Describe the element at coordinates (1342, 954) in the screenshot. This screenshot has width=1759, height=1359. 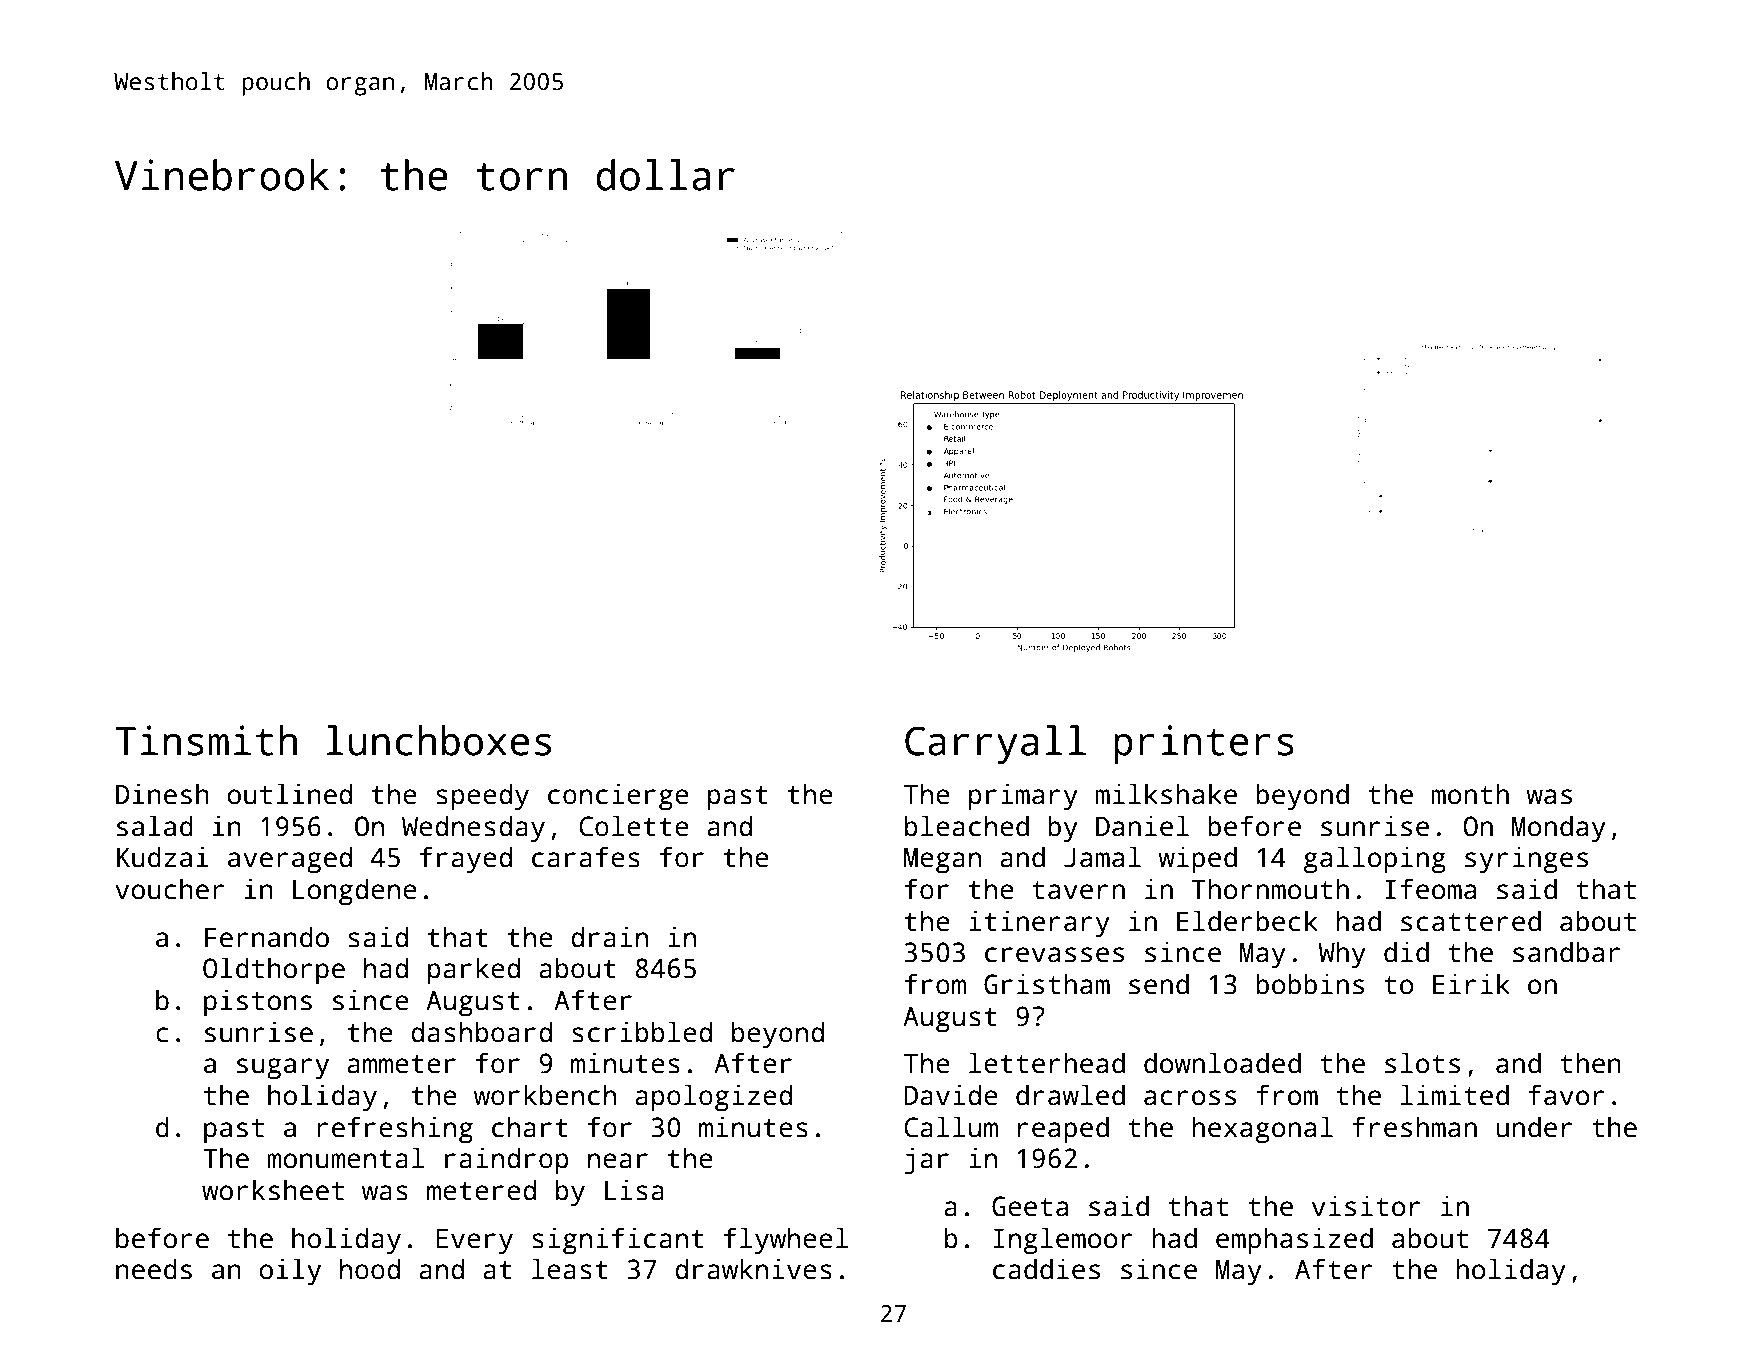
I see `Why` at that location.
